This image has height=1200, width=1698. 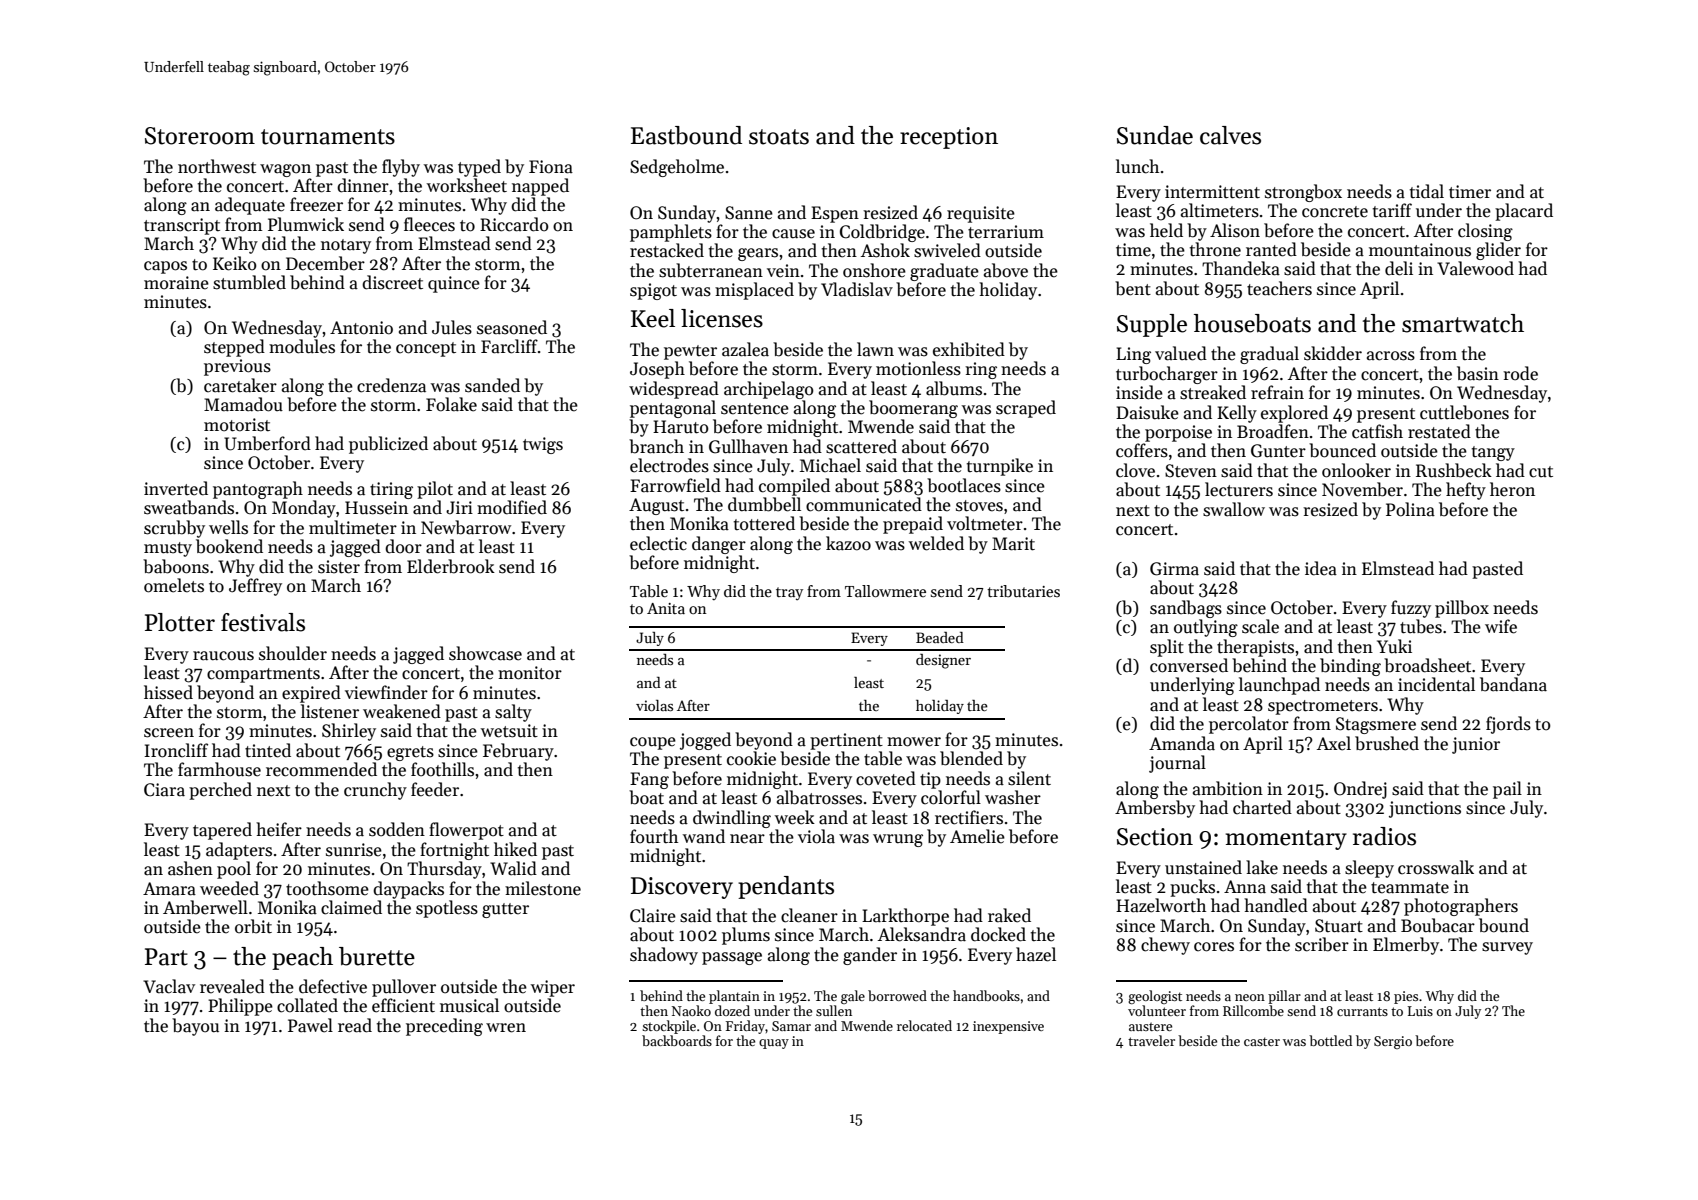 I want to click on teachers, so click(x=1279, y=288).
